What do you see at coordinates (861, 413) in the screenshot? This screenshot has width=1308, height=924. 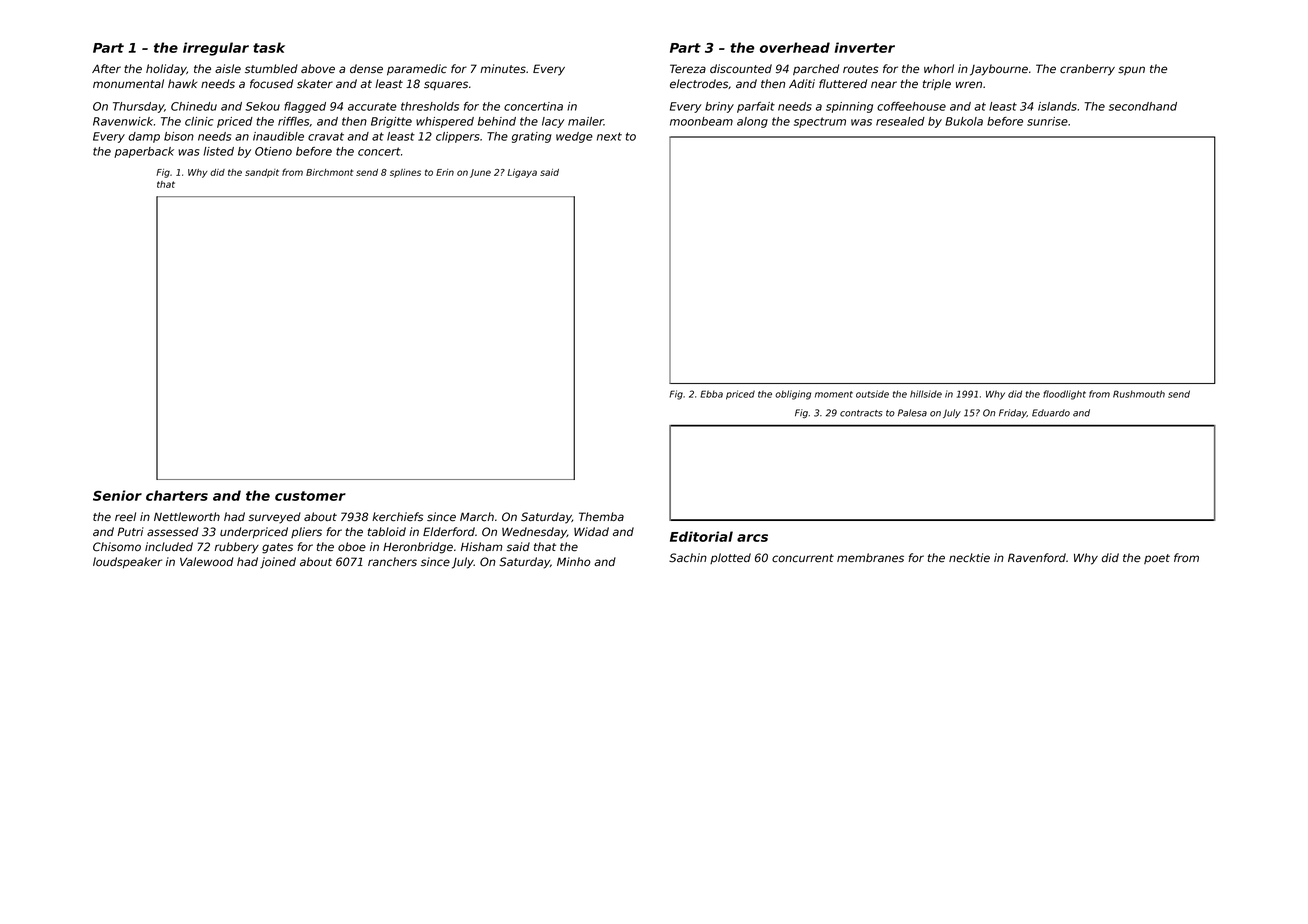 I see `contracts` at bounding box center [861, 413].
